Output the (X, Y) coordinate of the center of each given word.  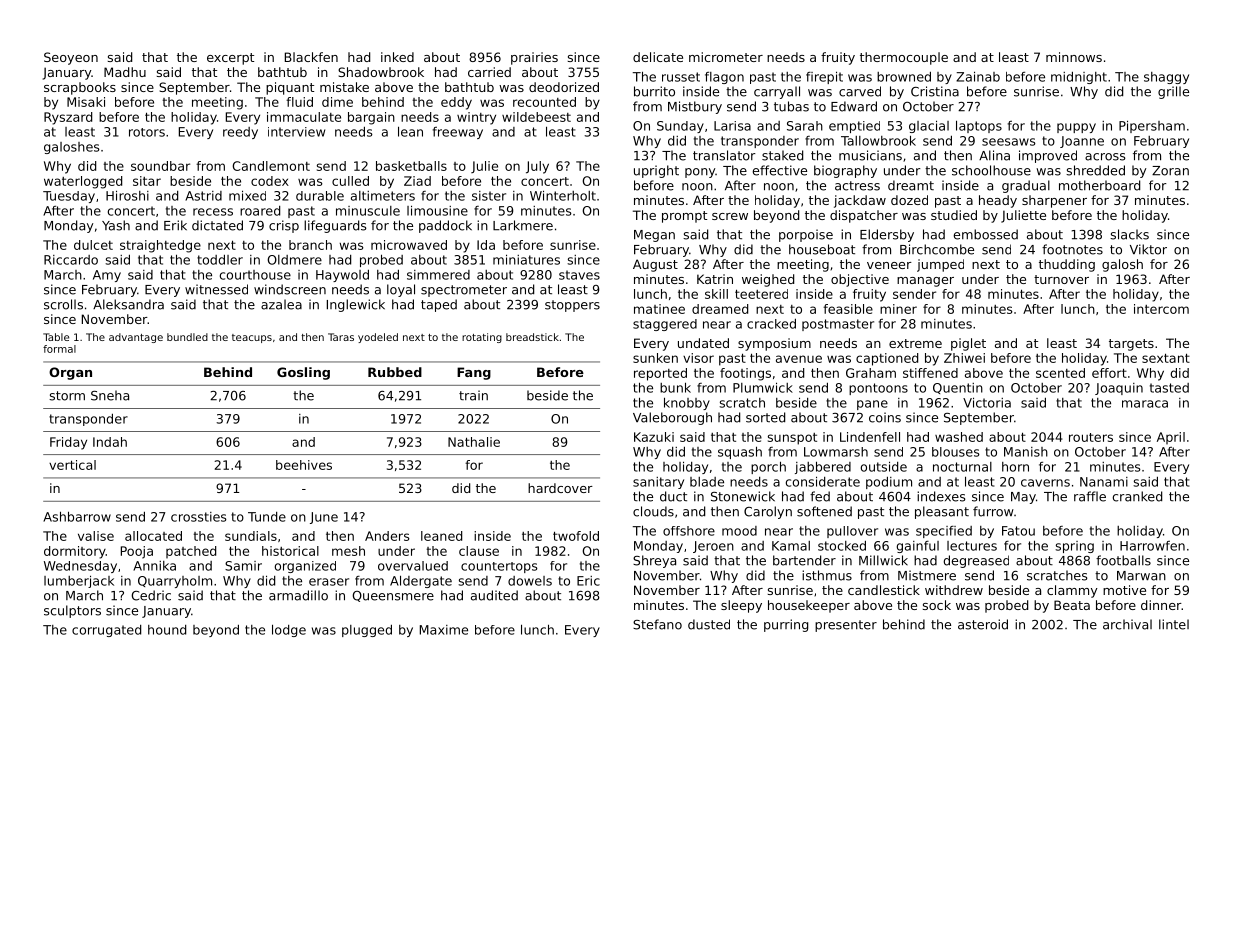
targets (1131, 345)
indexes (941, 496)
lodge (289, 630)
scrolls (63, 304)
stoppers (572, 306)
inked (397, 57)
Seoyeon (71, 58)
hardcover (560, 488)
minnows (1074, 57)
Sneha (110, 395)
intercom (1161, 309)
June (324, 518)
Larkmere (523, 225)
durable (320, 196)
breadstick (532, 337)
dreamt (911, 185)
